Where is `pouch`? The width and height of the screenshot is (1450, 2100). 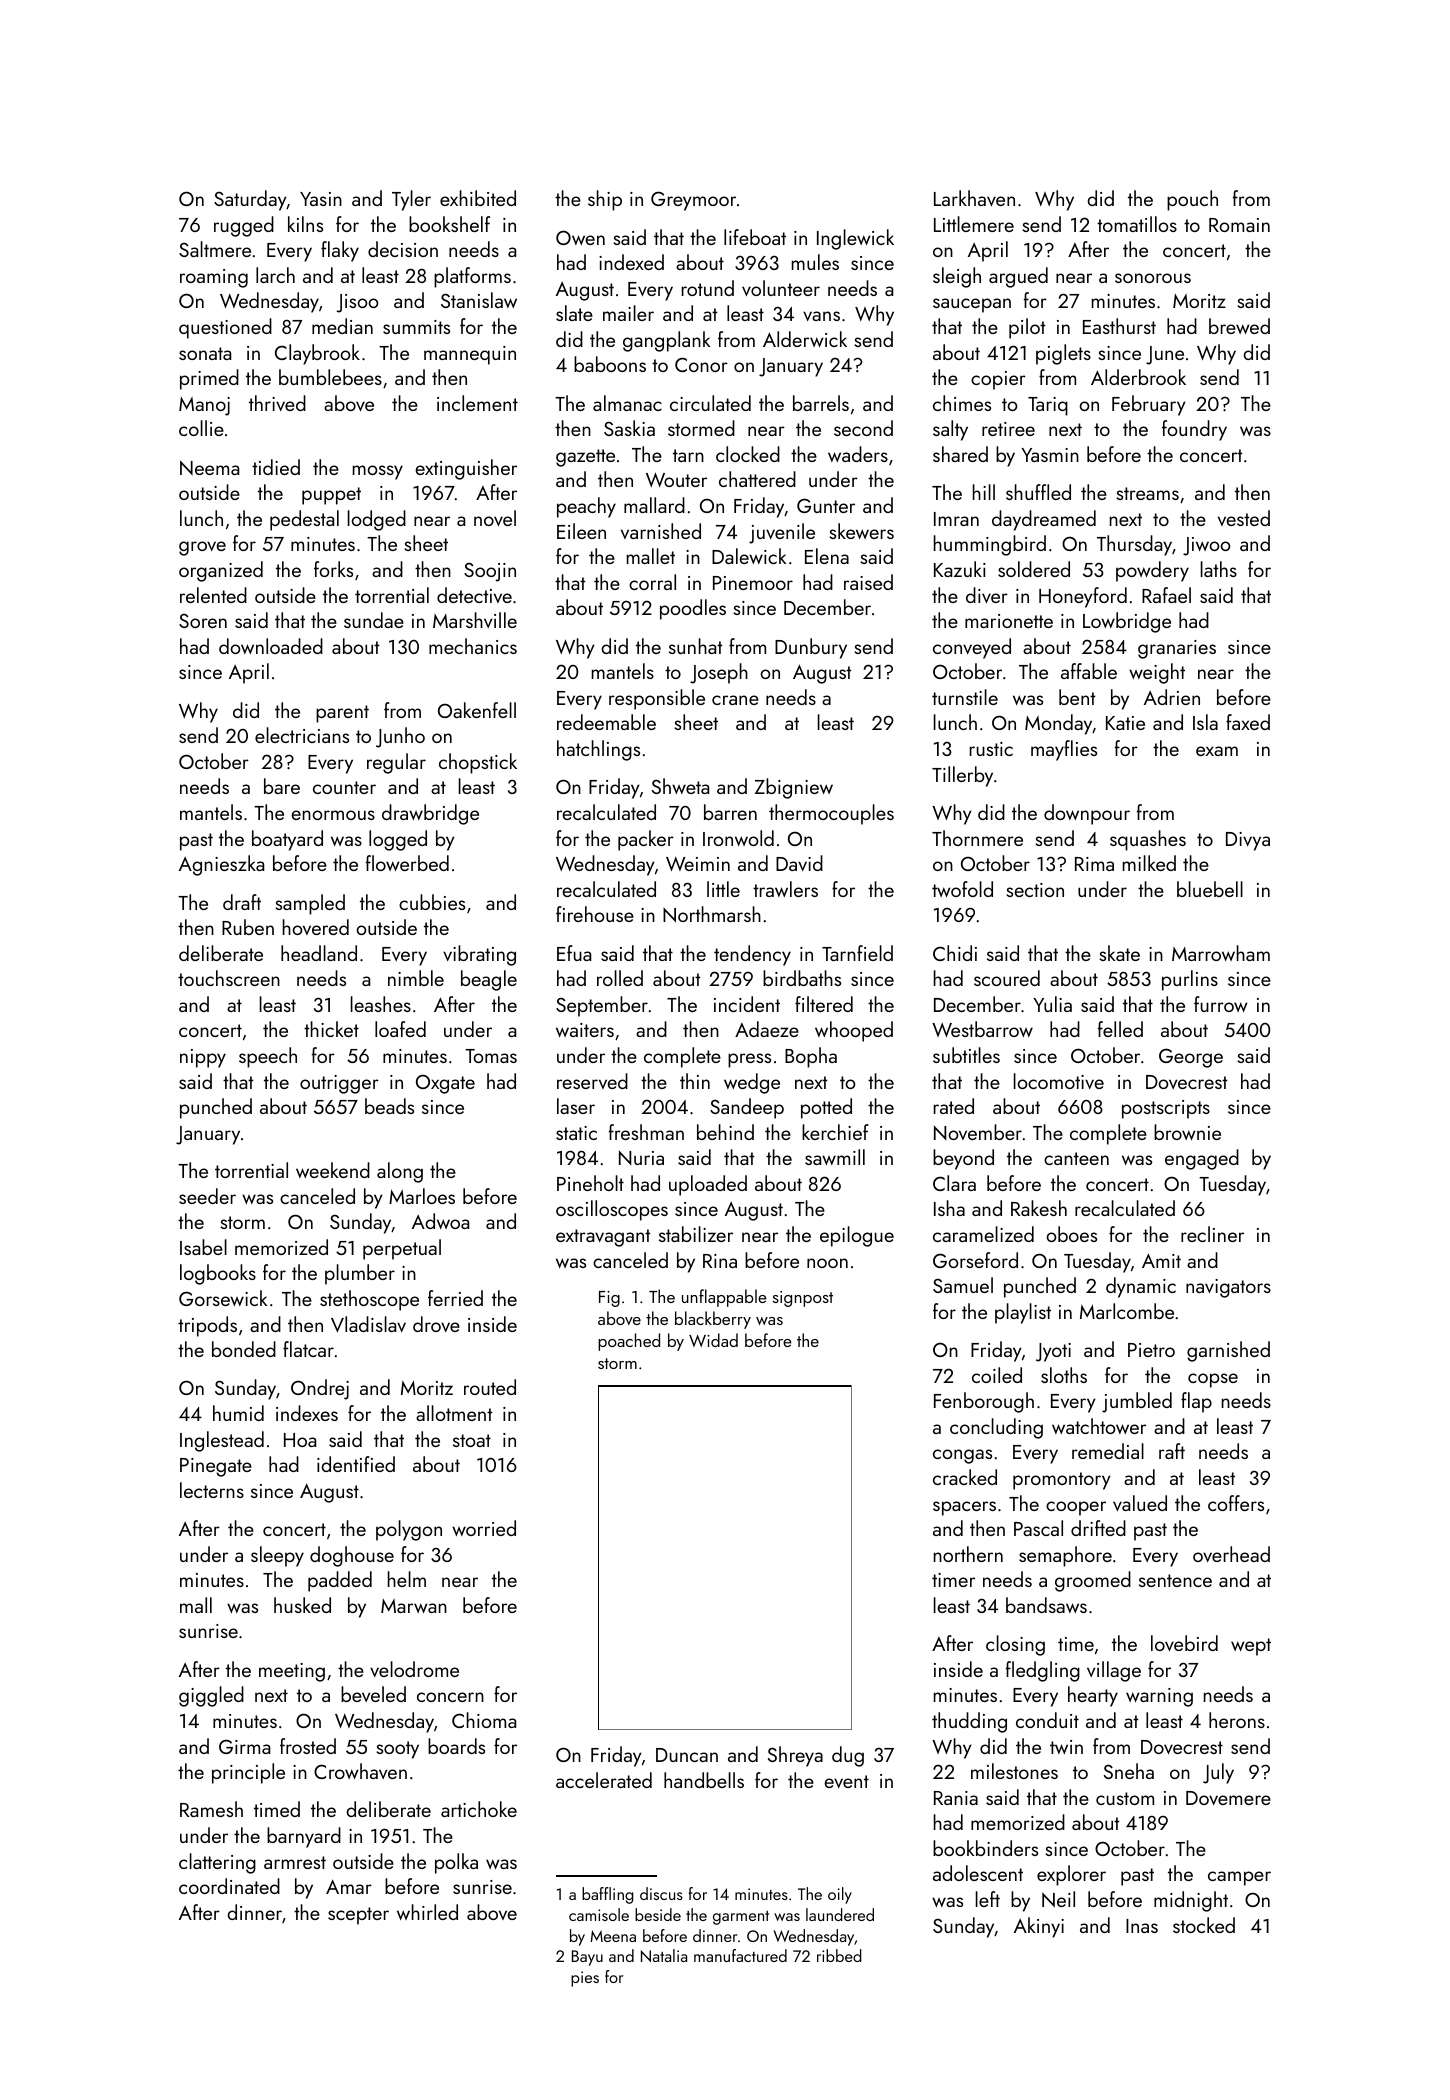 pouch is located at coordinates (1192, 200).
